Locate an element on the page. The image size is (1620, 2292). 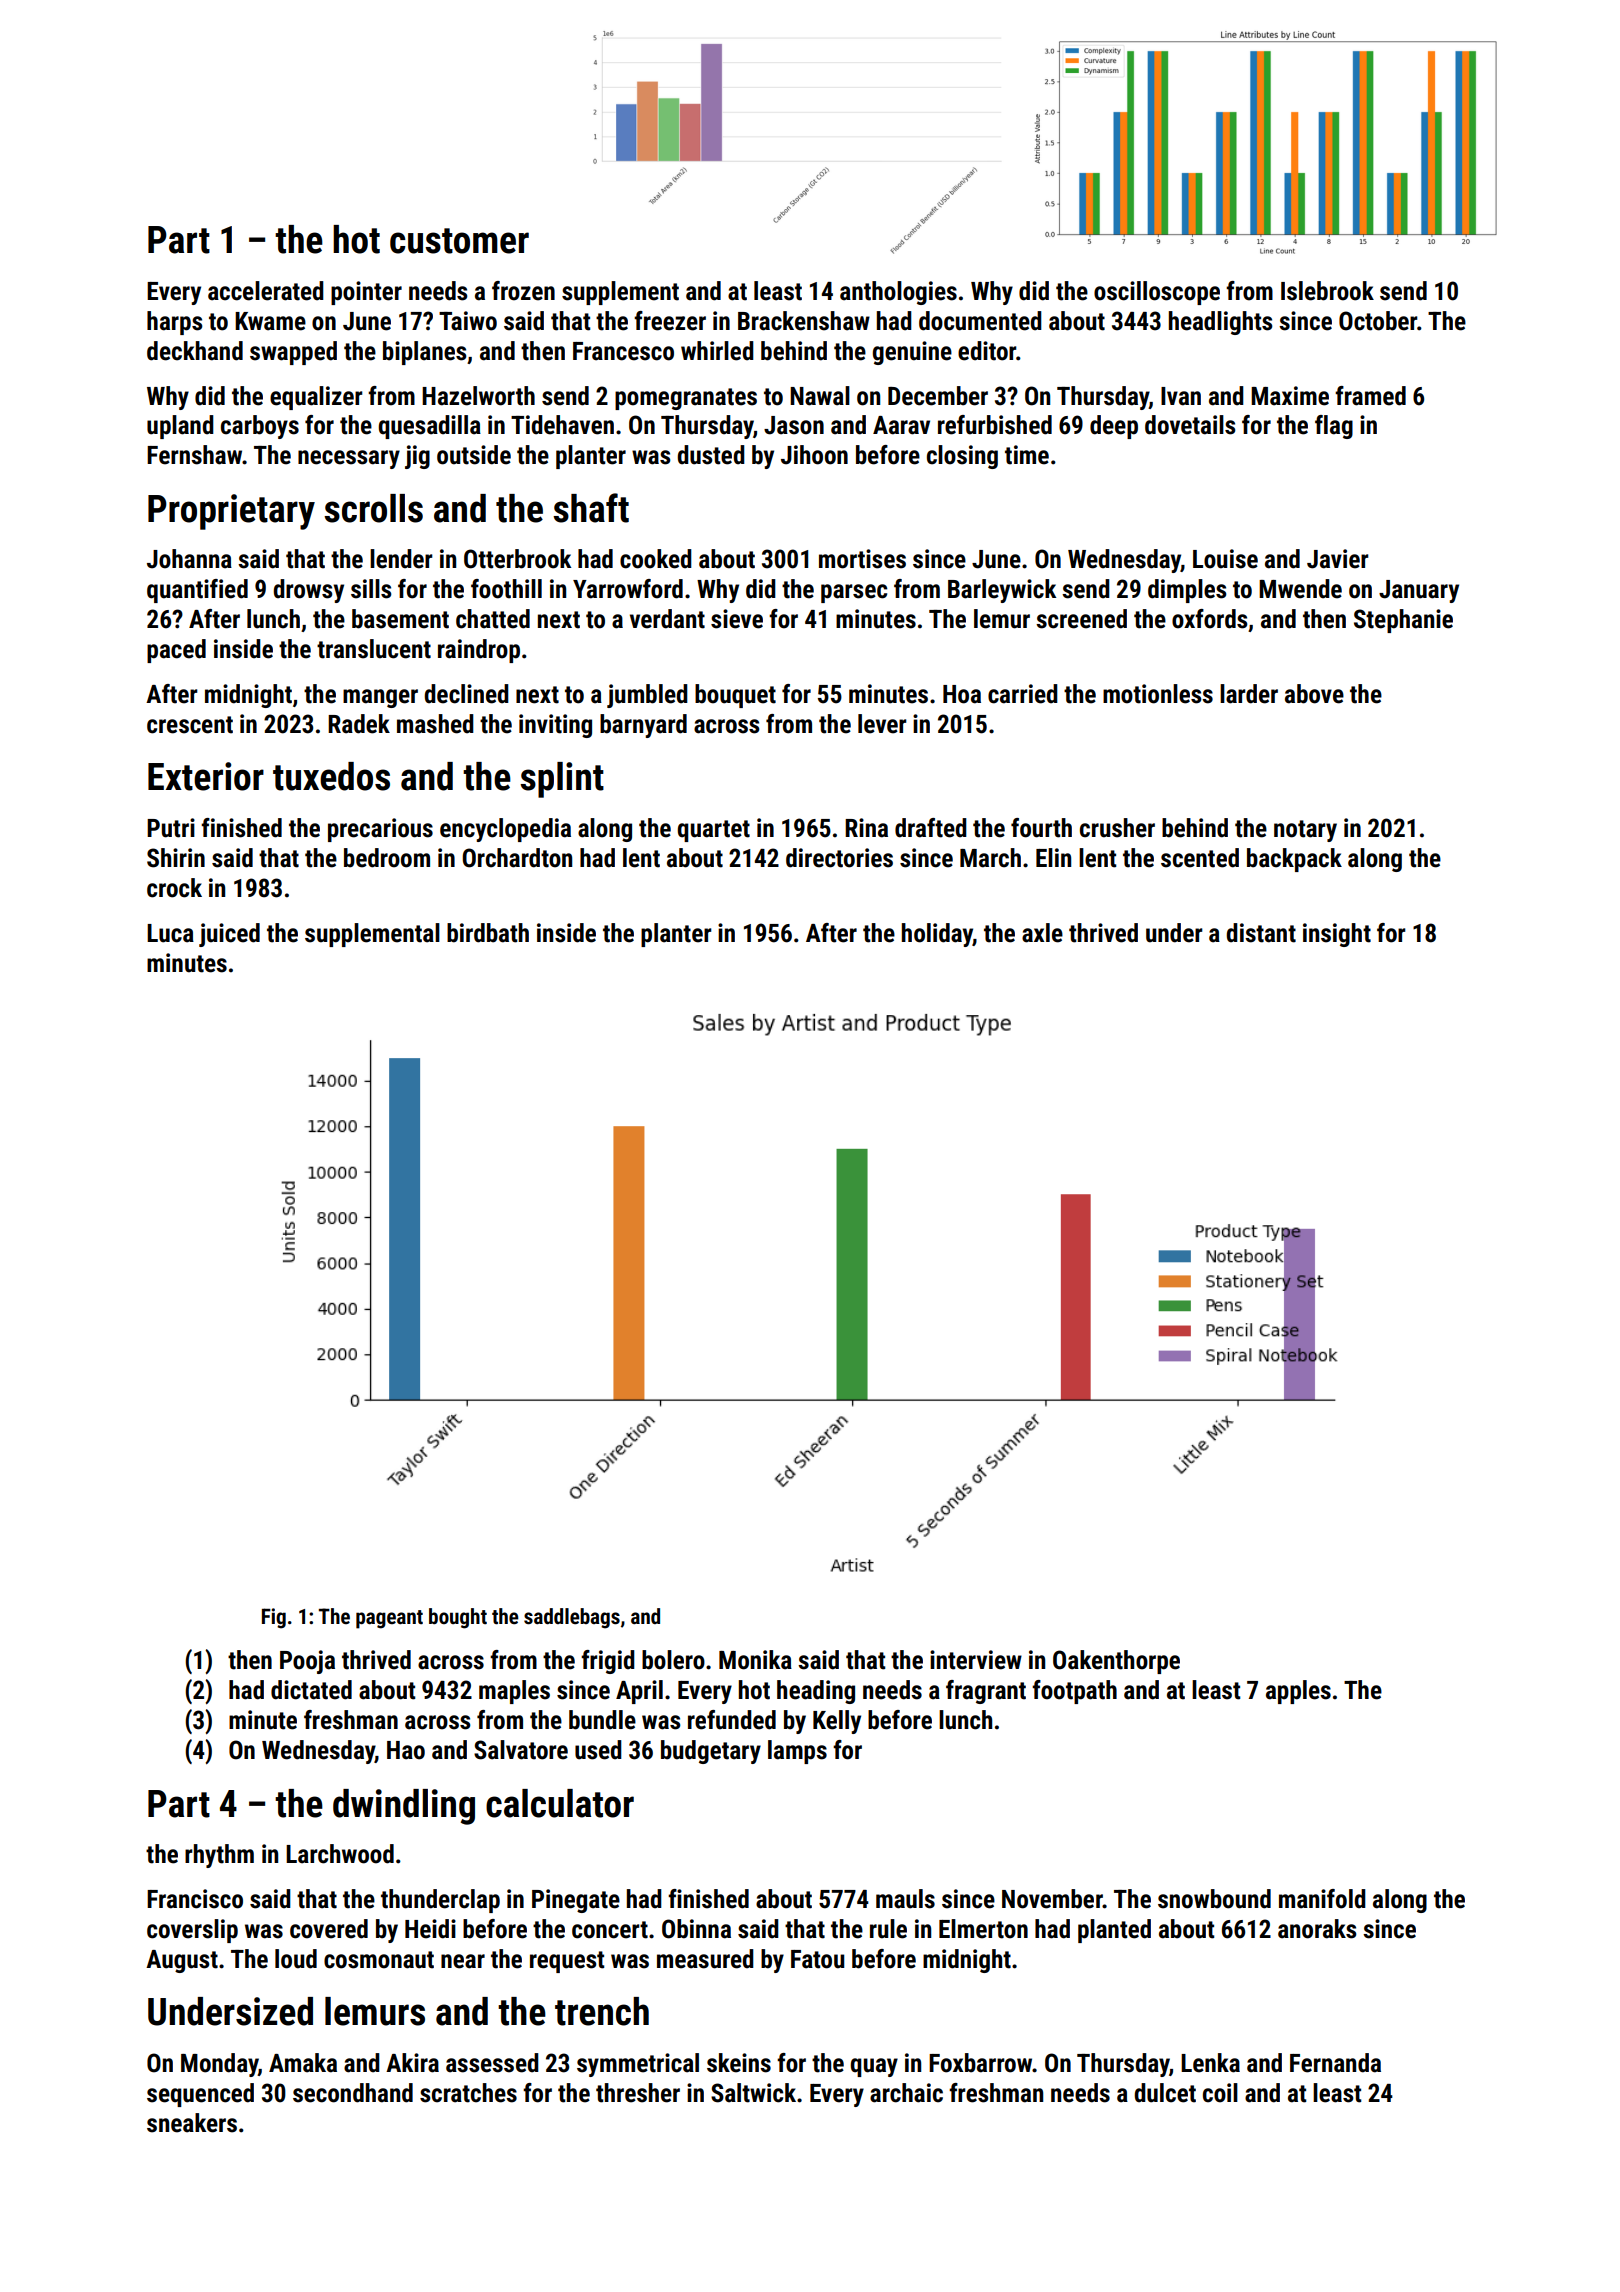
Javier is located at coordinates (1338, 559).
